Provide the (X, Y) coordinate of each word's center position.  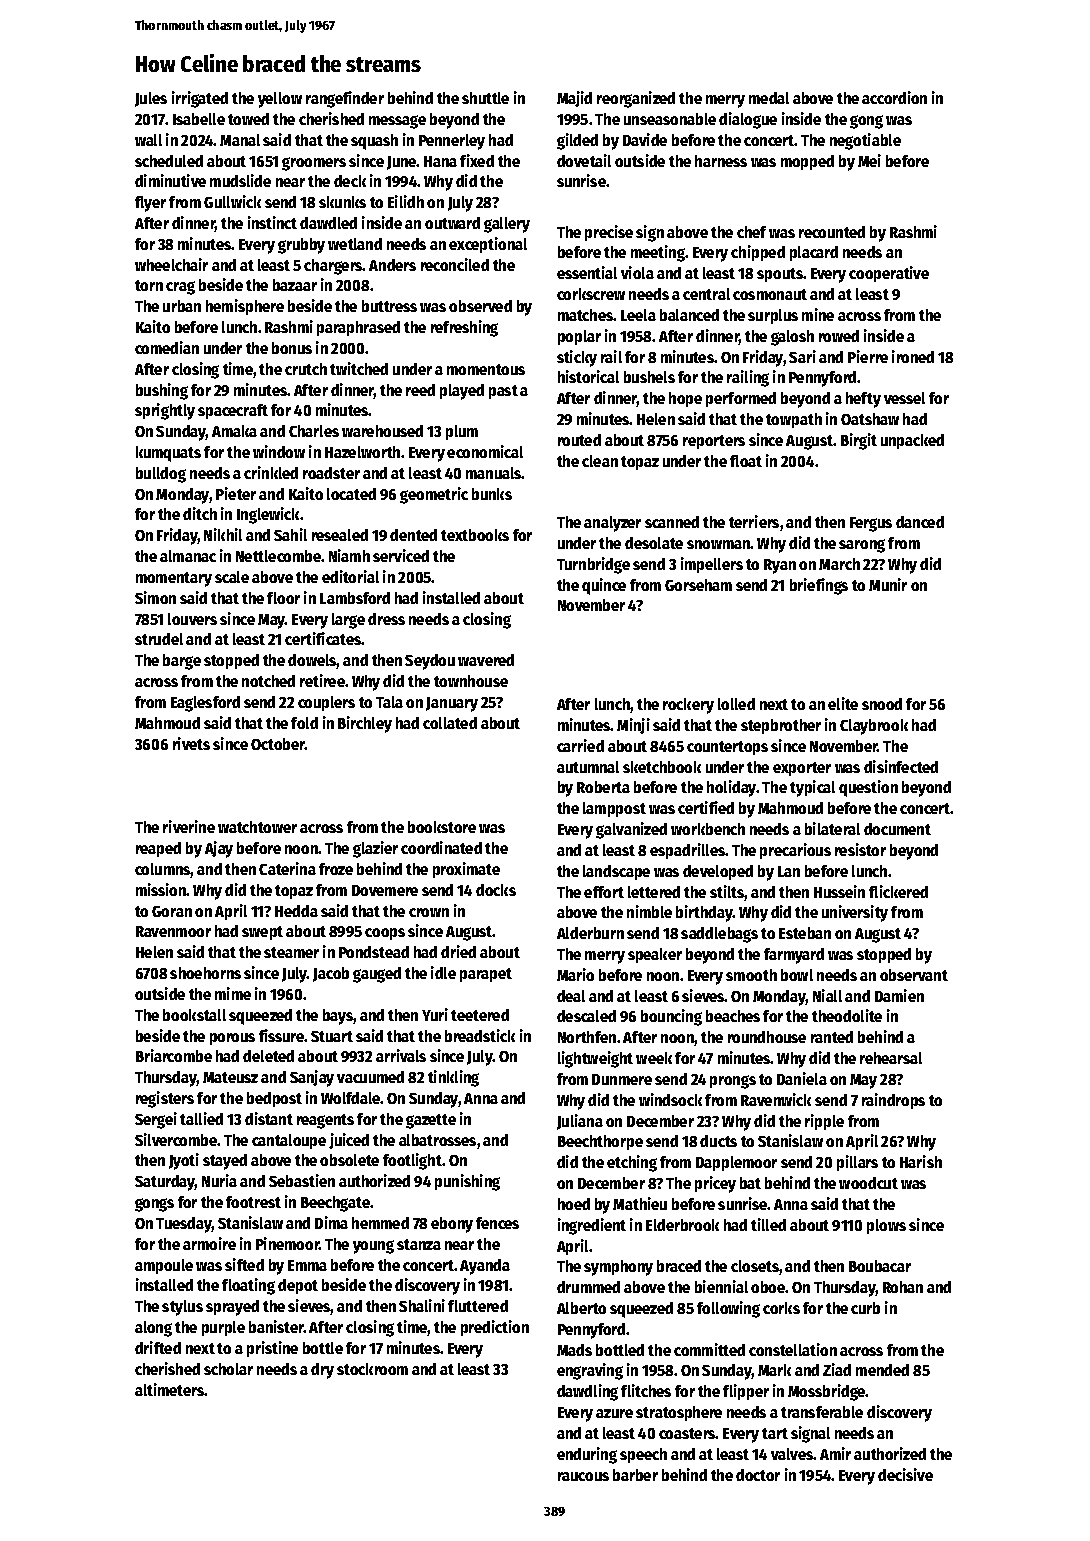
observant (914, 975)
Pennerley (452, 142)
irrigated (200, 99)
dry (322, 1371)
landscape (616, 872)
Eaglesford (205, 704)
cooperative (889, 274)
